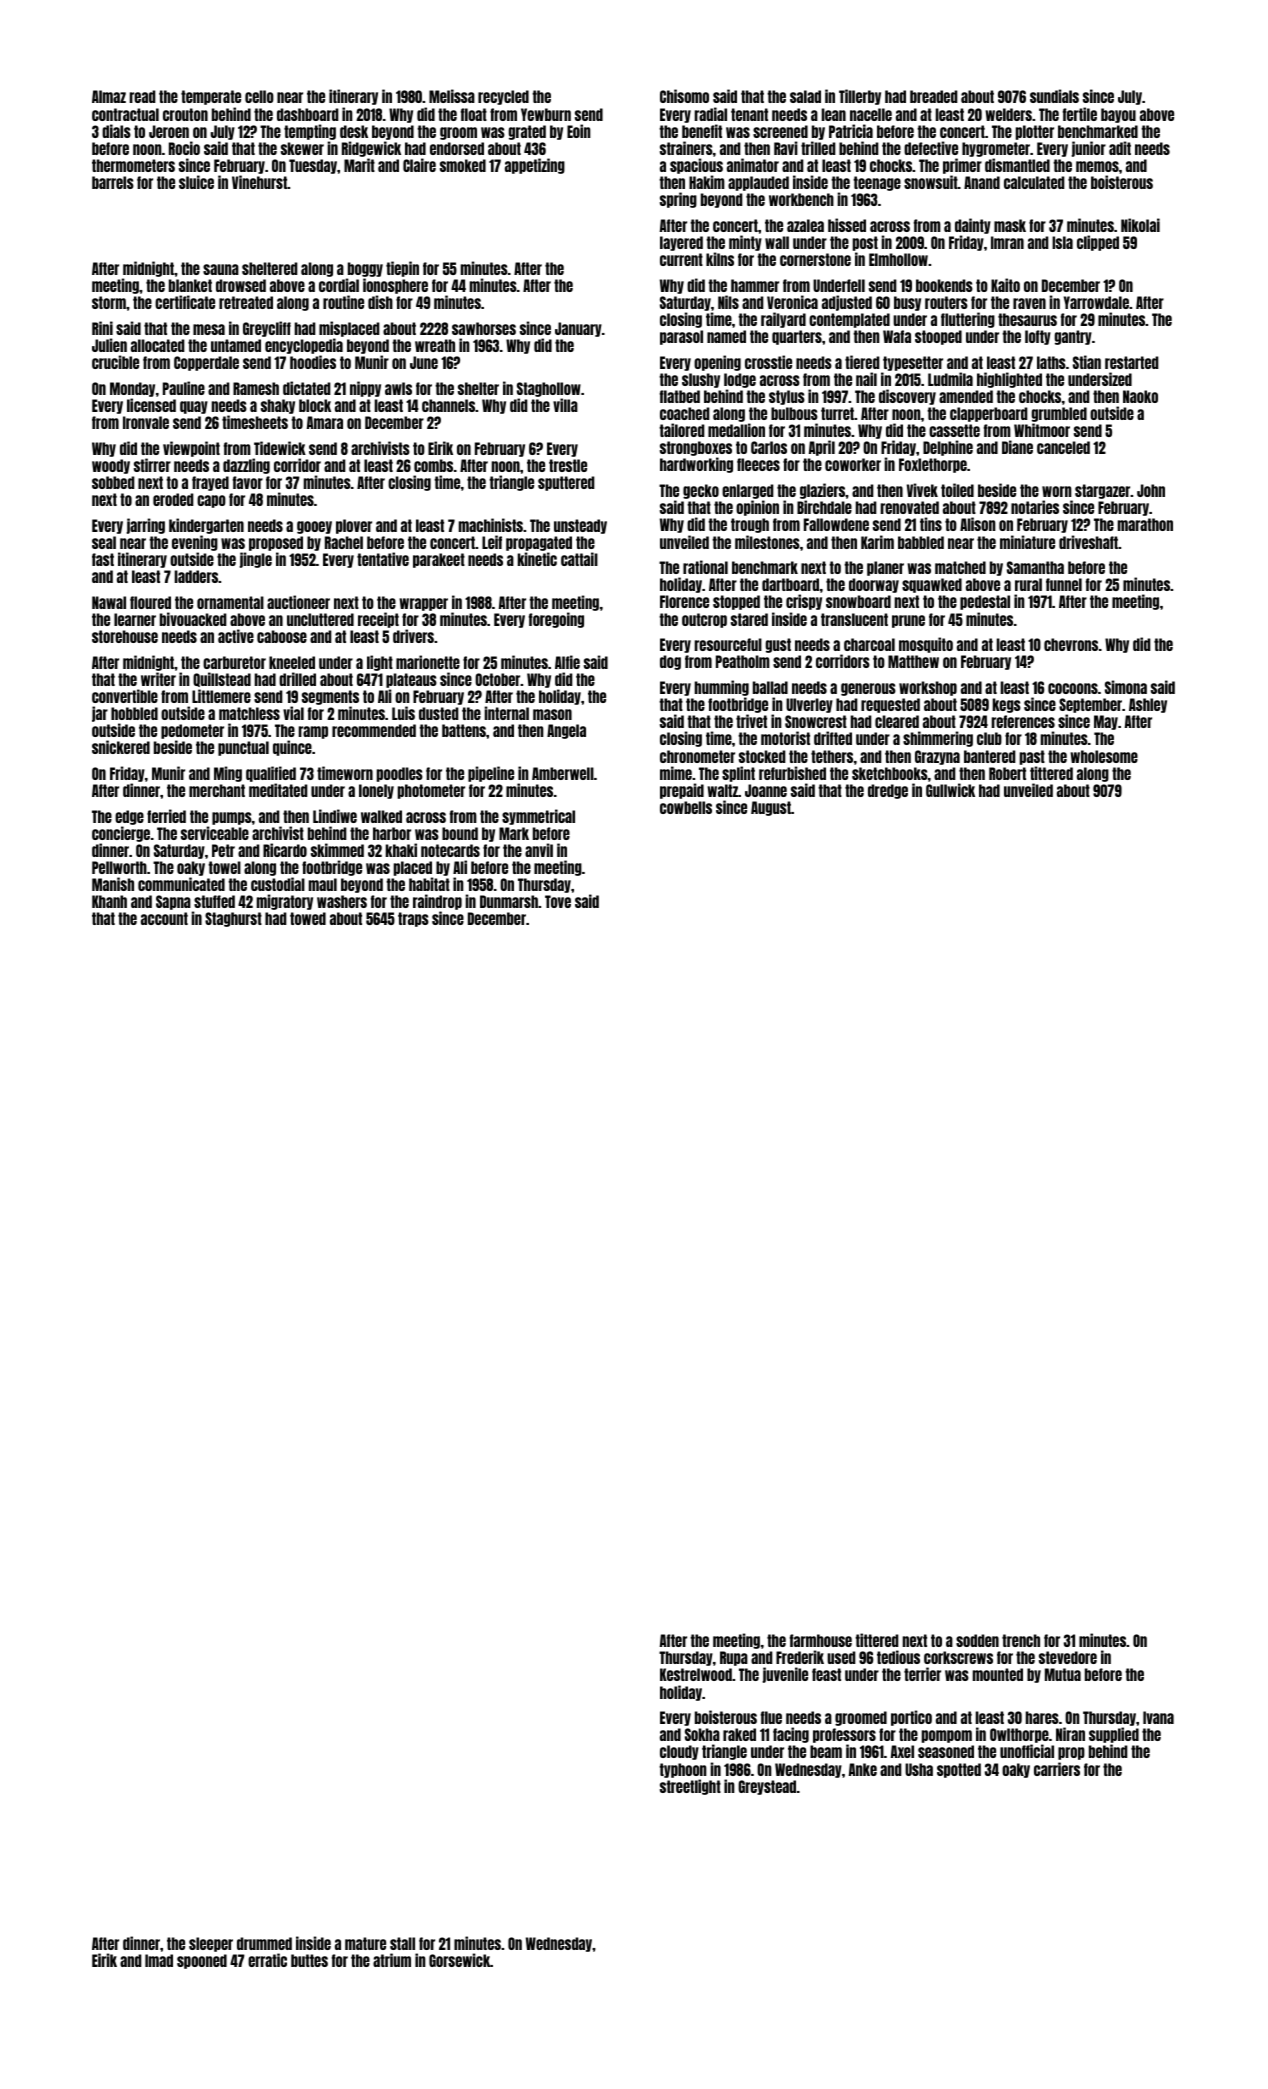 Image resolution: width=1268 pixels, height=2089 pixels. I want to click on Kestrelwood, so click(696, 1674).
